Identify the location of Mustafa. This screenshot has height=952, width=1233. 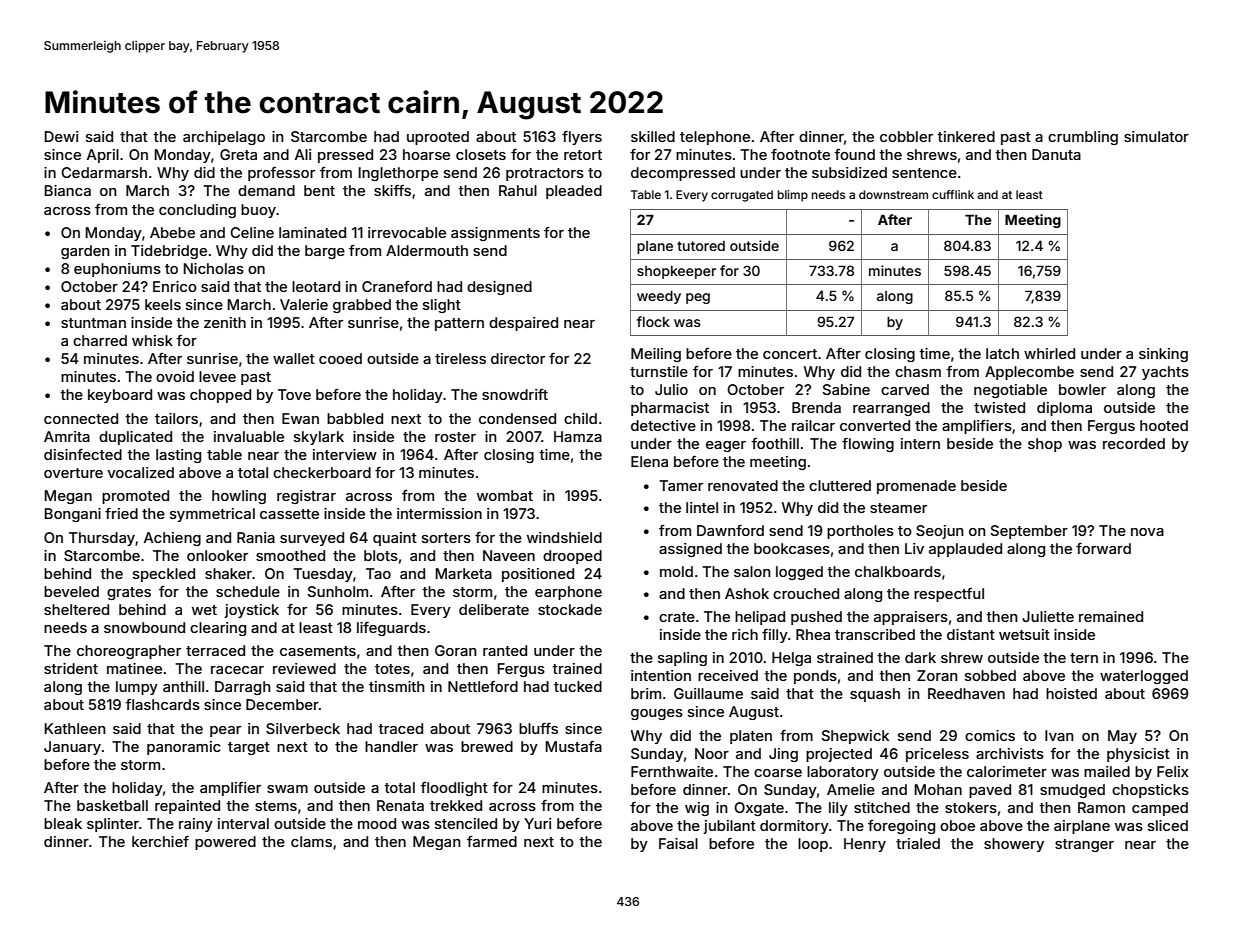
(574, 746).
